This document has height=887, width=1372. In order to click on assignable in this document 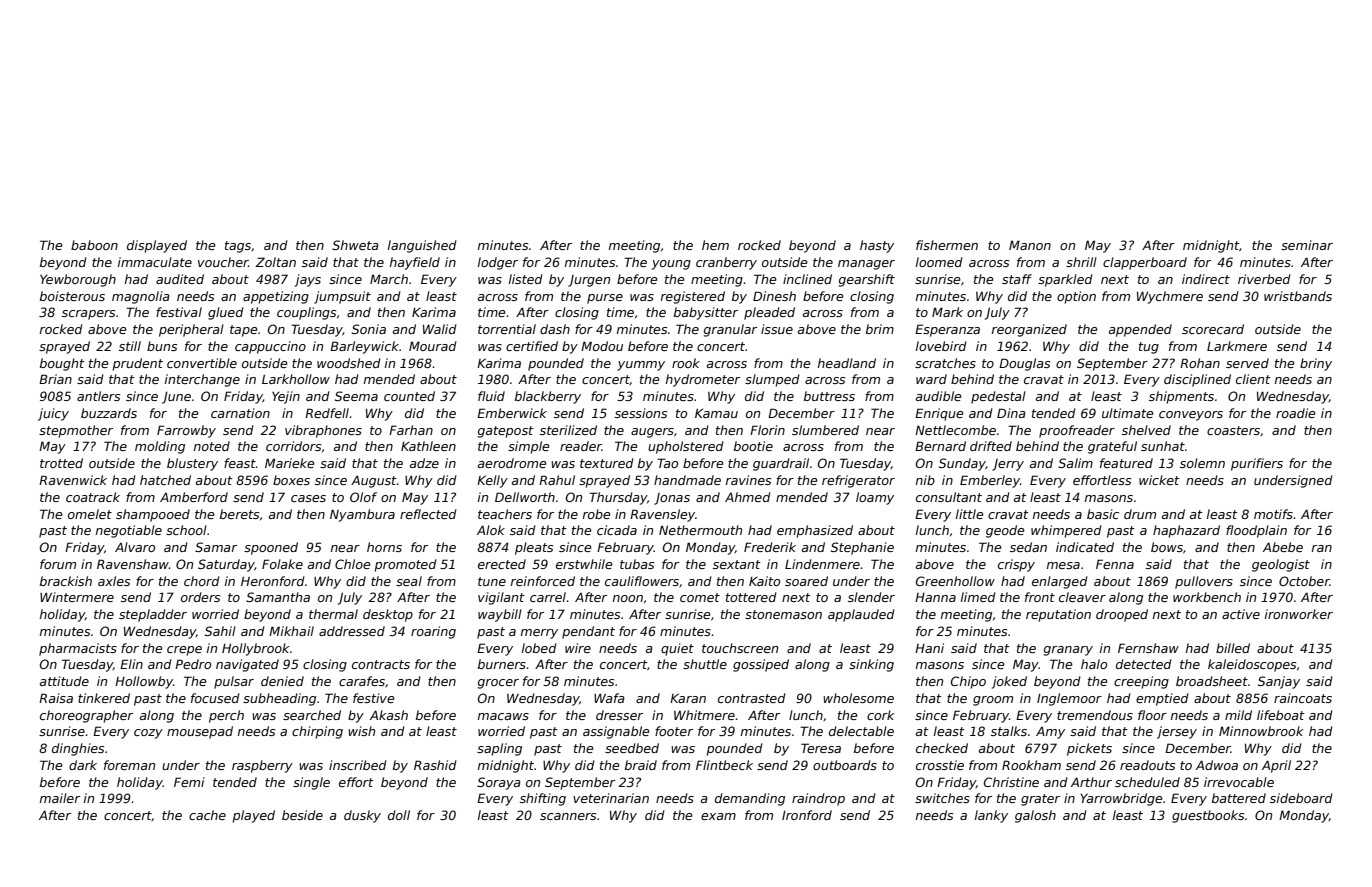, I will do `click(616, 732)`.
